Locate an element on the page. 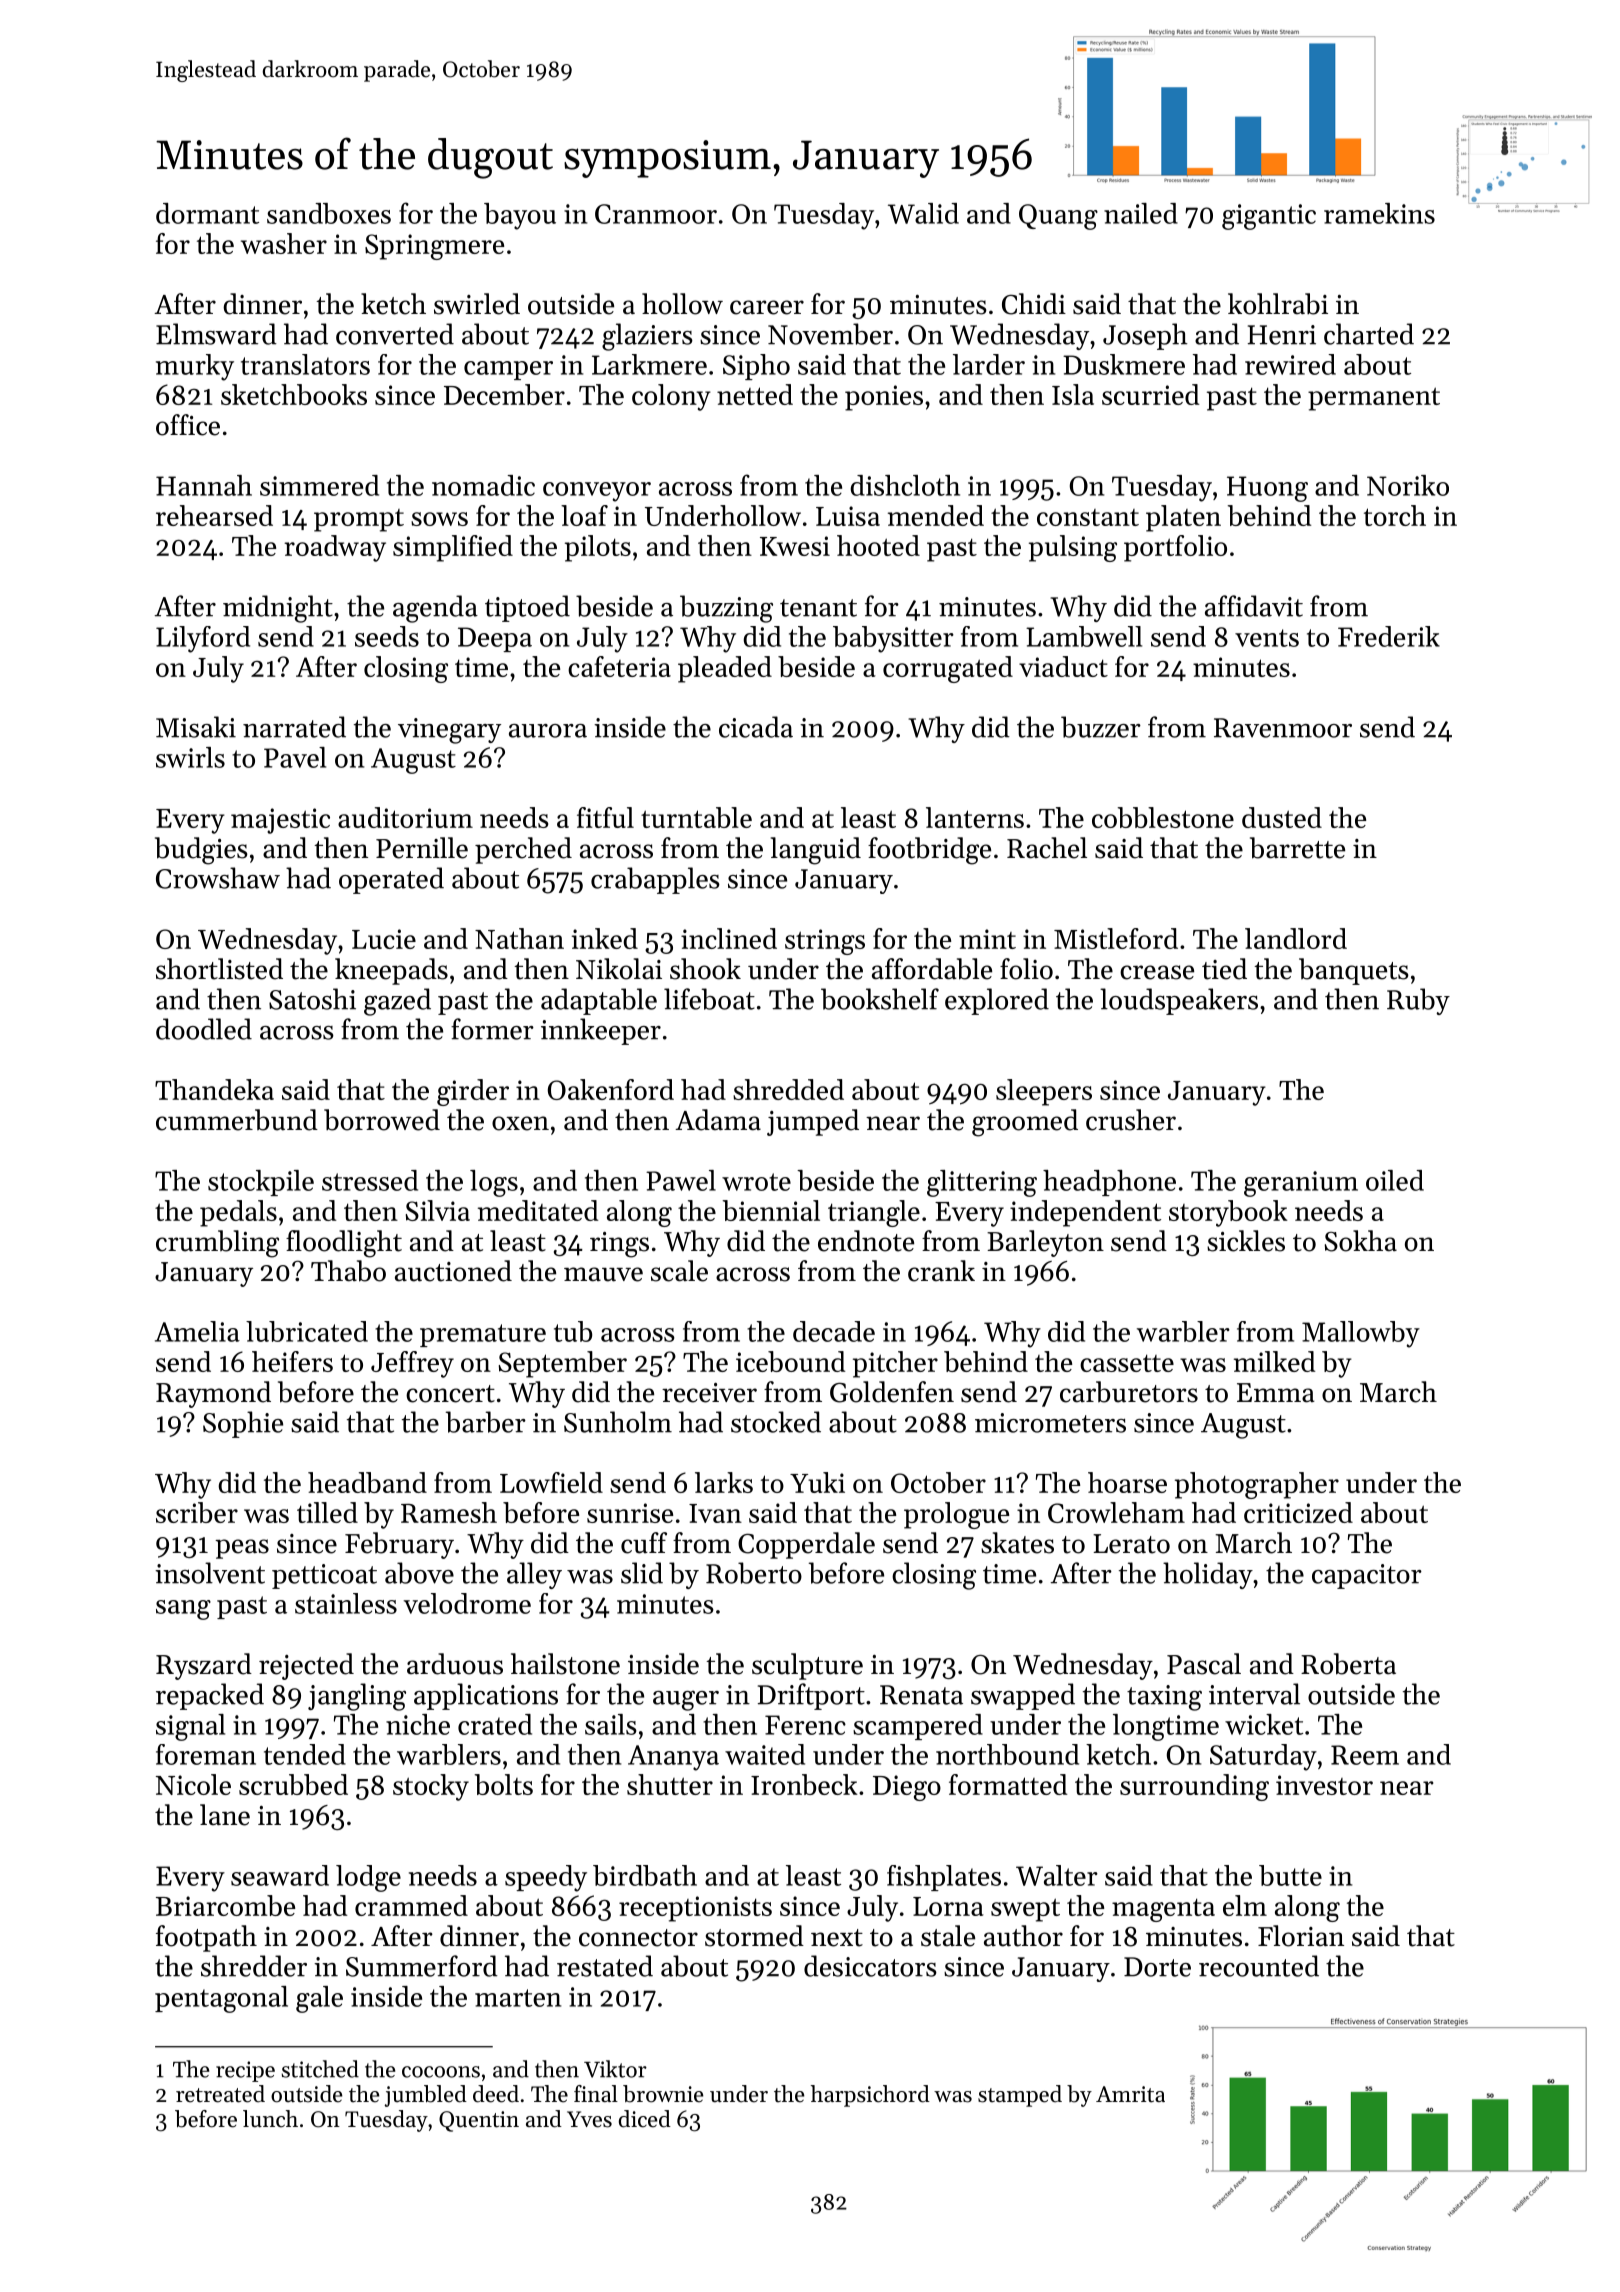 The width and height of the image is (1620, 2292). Pawel is located at coordinates (681, 1180).
